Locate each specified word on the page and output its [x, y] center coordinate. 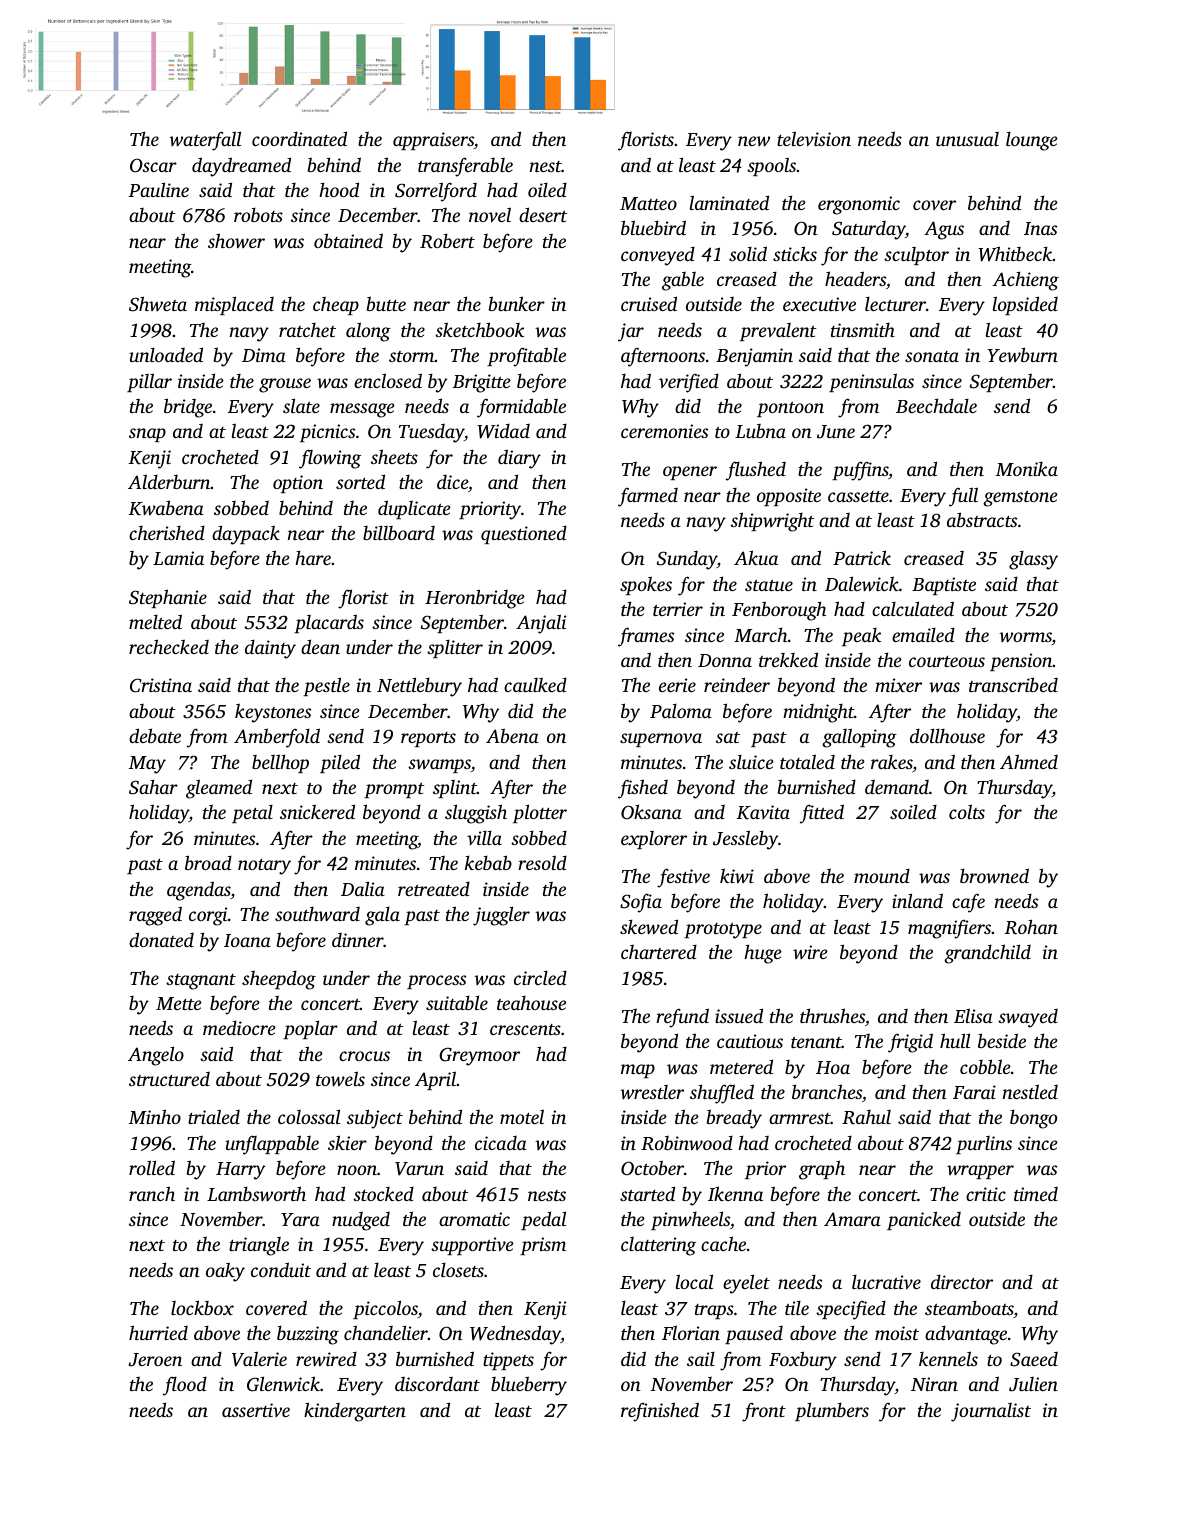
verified [689, 383]
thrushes [832, 1015]
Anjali [541, 624]
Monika [1027, 469]
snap [147, 435]
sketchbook [479, 329]
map [638, 1071]
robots [258, 214]
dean [320, 646]
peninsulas [871, 382]
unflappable [272, 1145]
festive [683, 878]
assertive [256, 1410]
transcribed [1013, 684]
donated [161, 939]
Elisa [973, 1015]
